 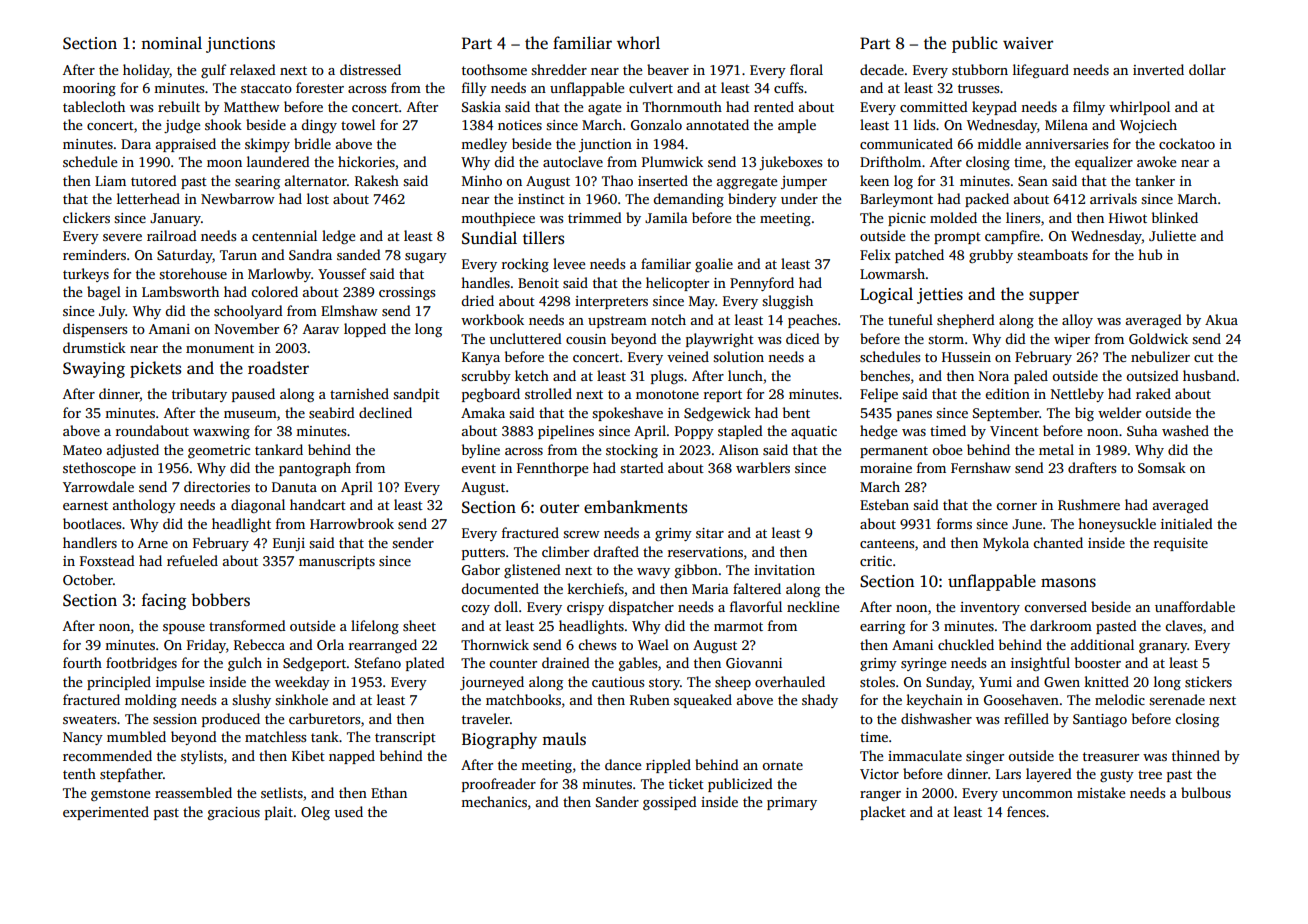 What do you see at coordinates (1028, 43) in the screenshot?
I see `waiver` at bounding box center [1028, 43].
